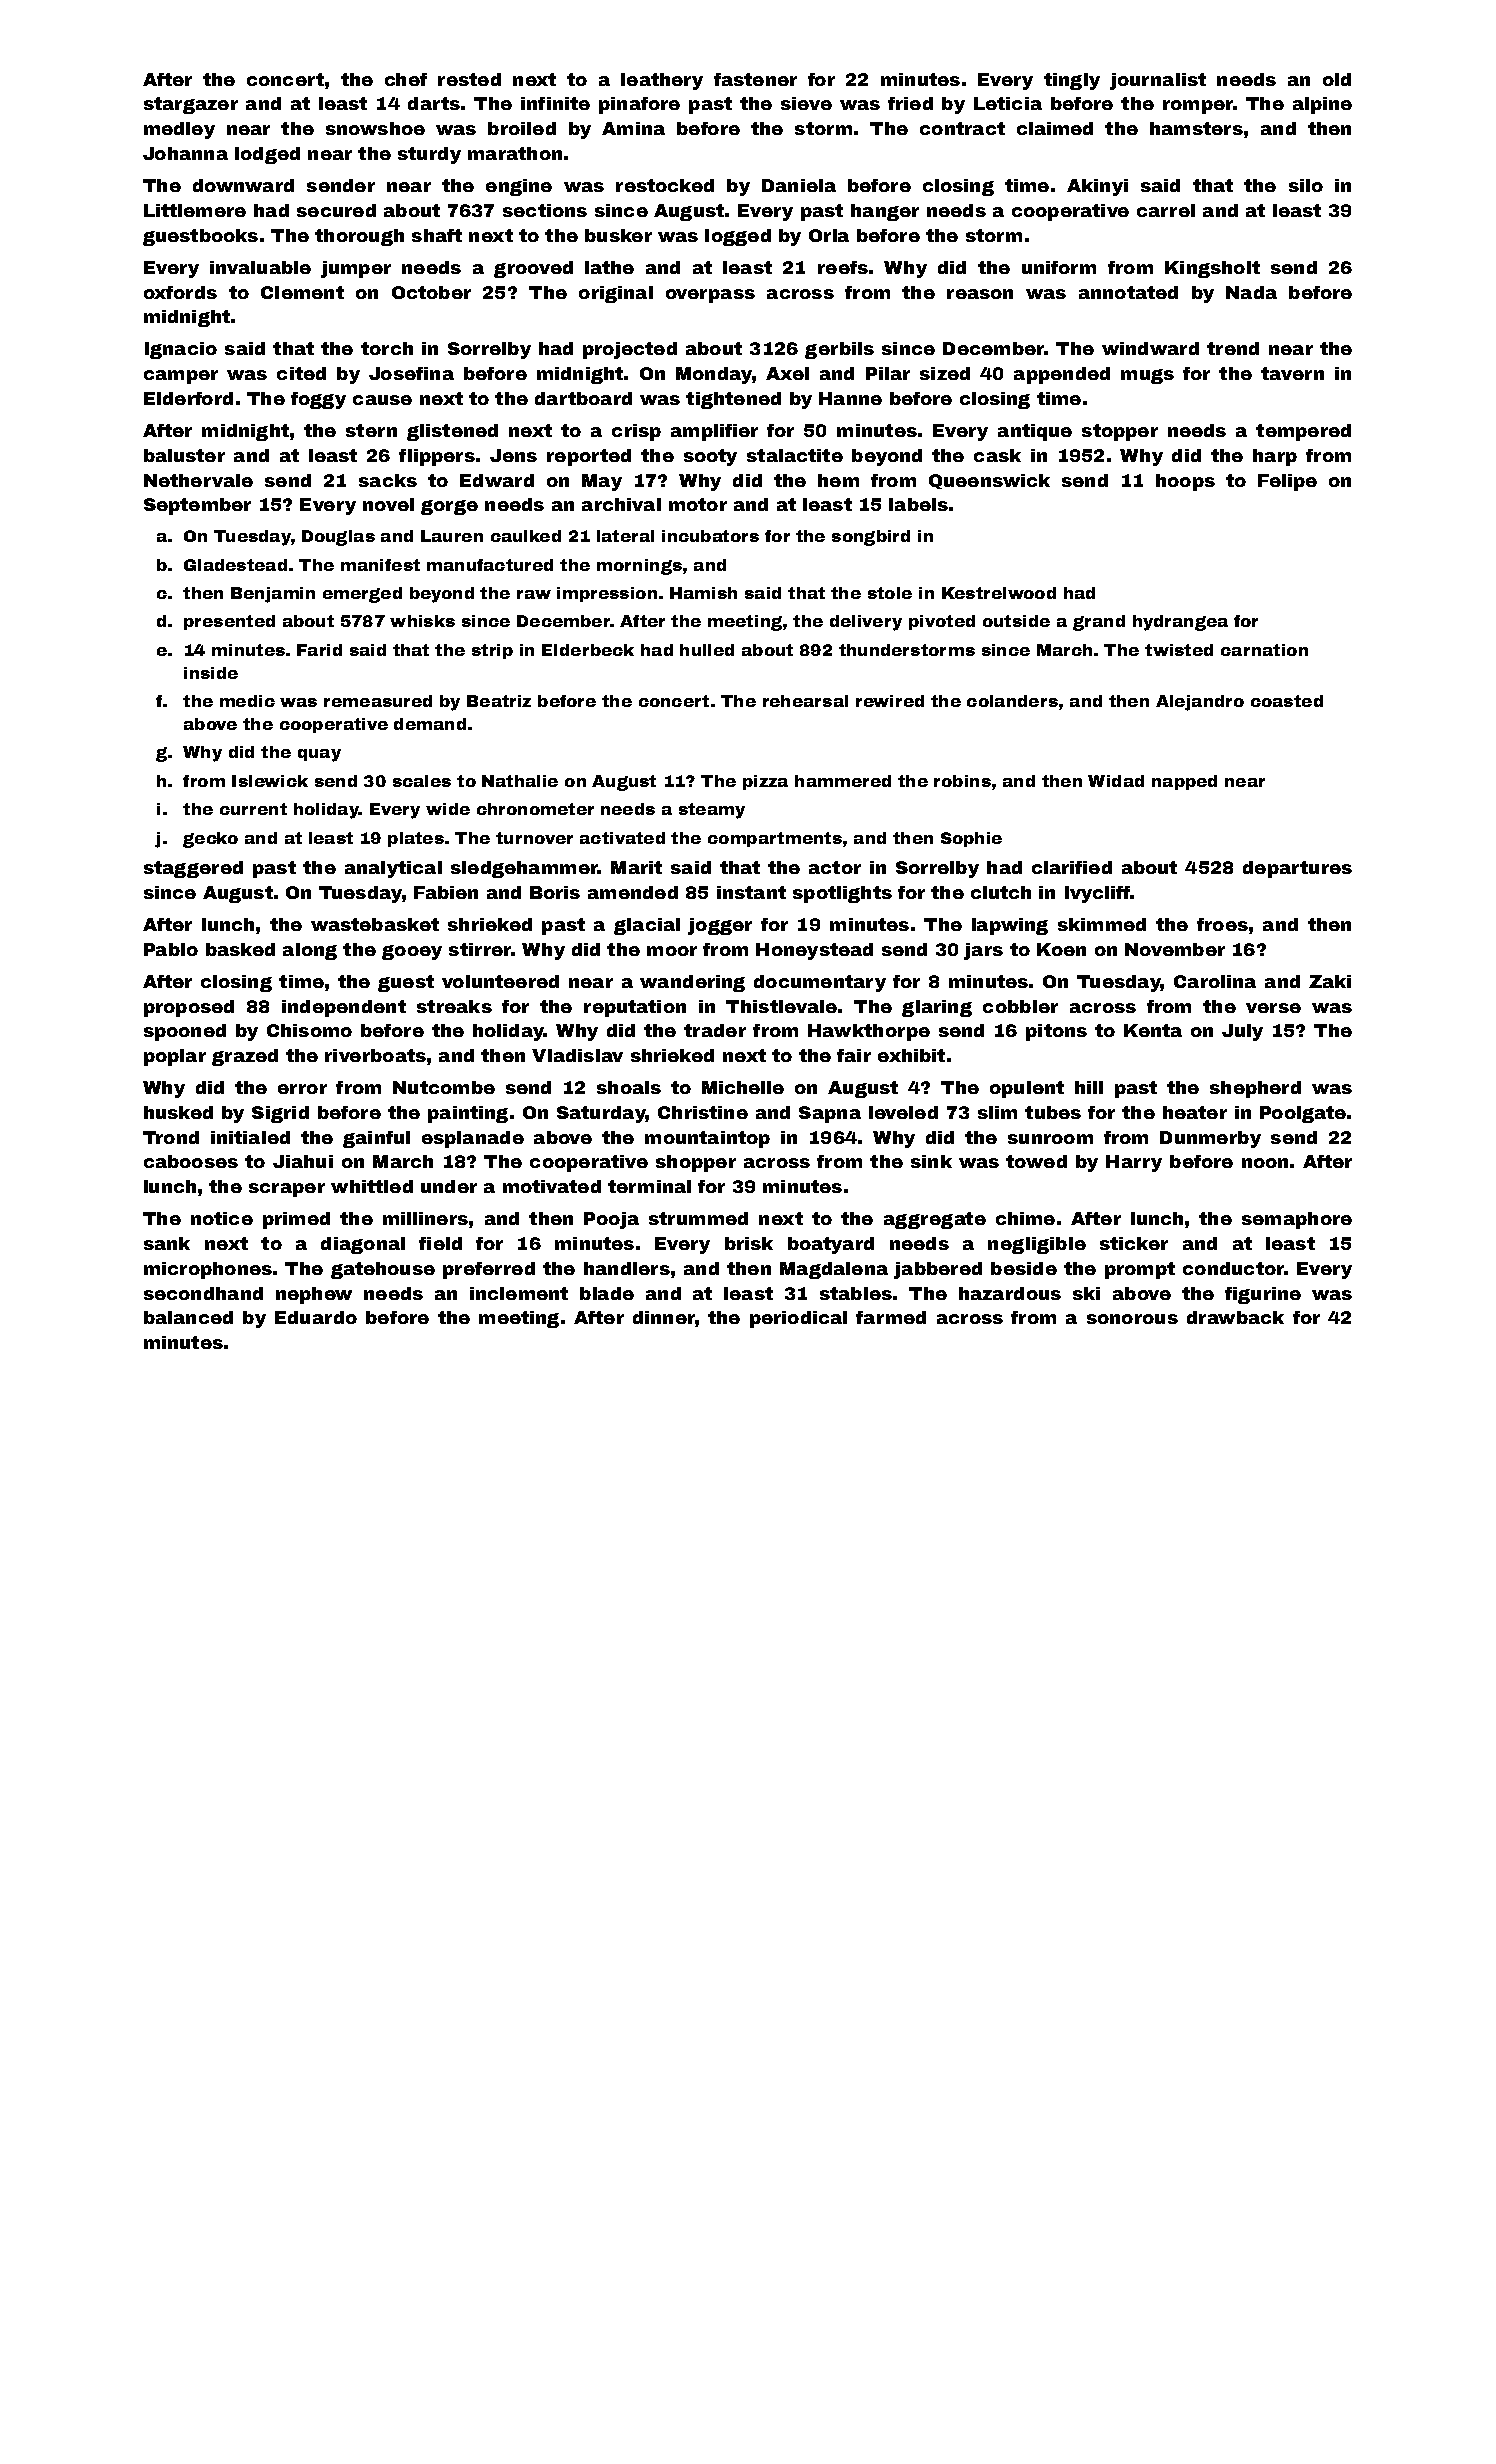 This screenshot has width=1496, height=2464. I want to click on journalist, so click(1158, 81).
